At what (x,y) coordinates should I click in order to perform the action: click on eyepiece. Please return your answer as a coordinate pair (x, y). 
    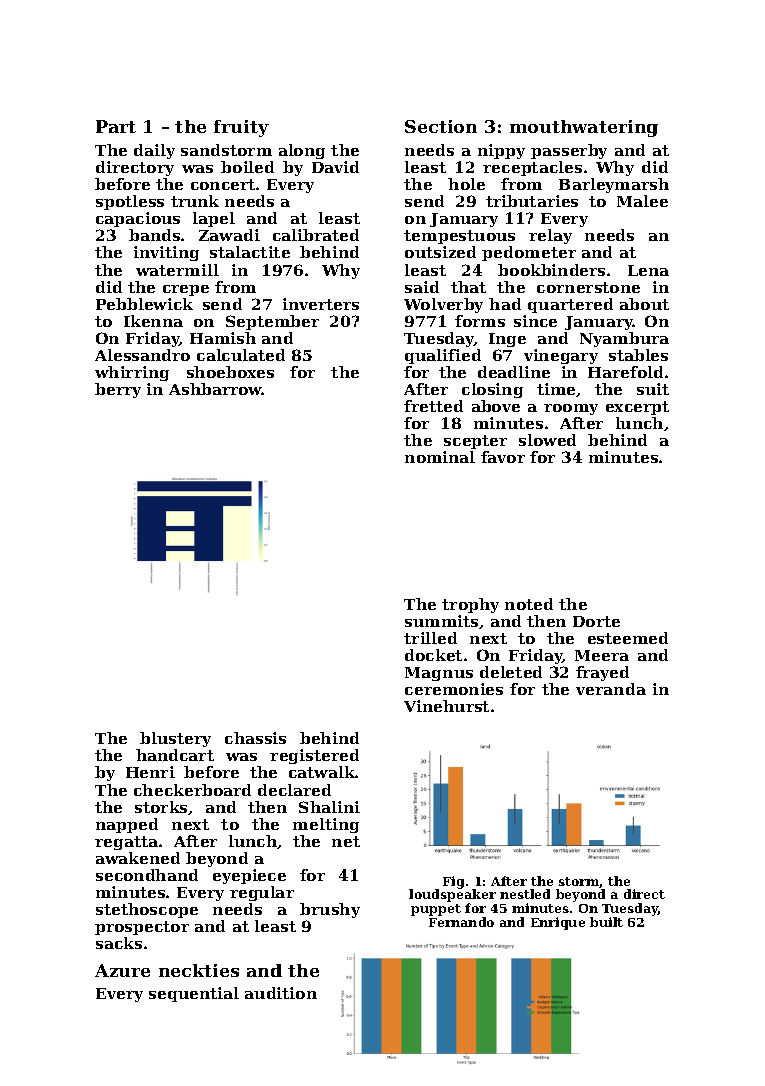
    Looking at the image, I should click on (249, 876).
